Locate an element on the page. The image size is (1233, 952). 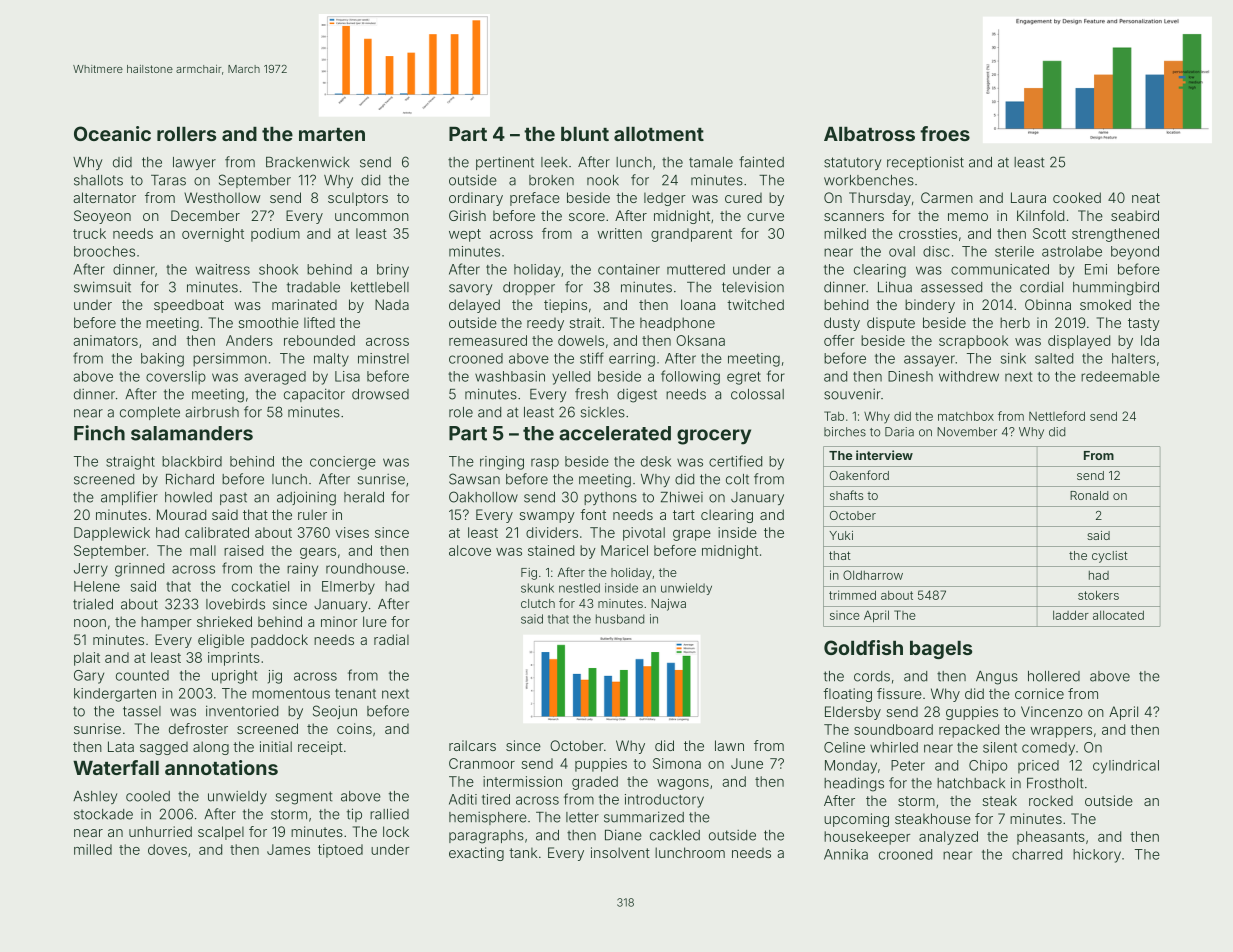
tiepins is located at coordinates (565, 306).
